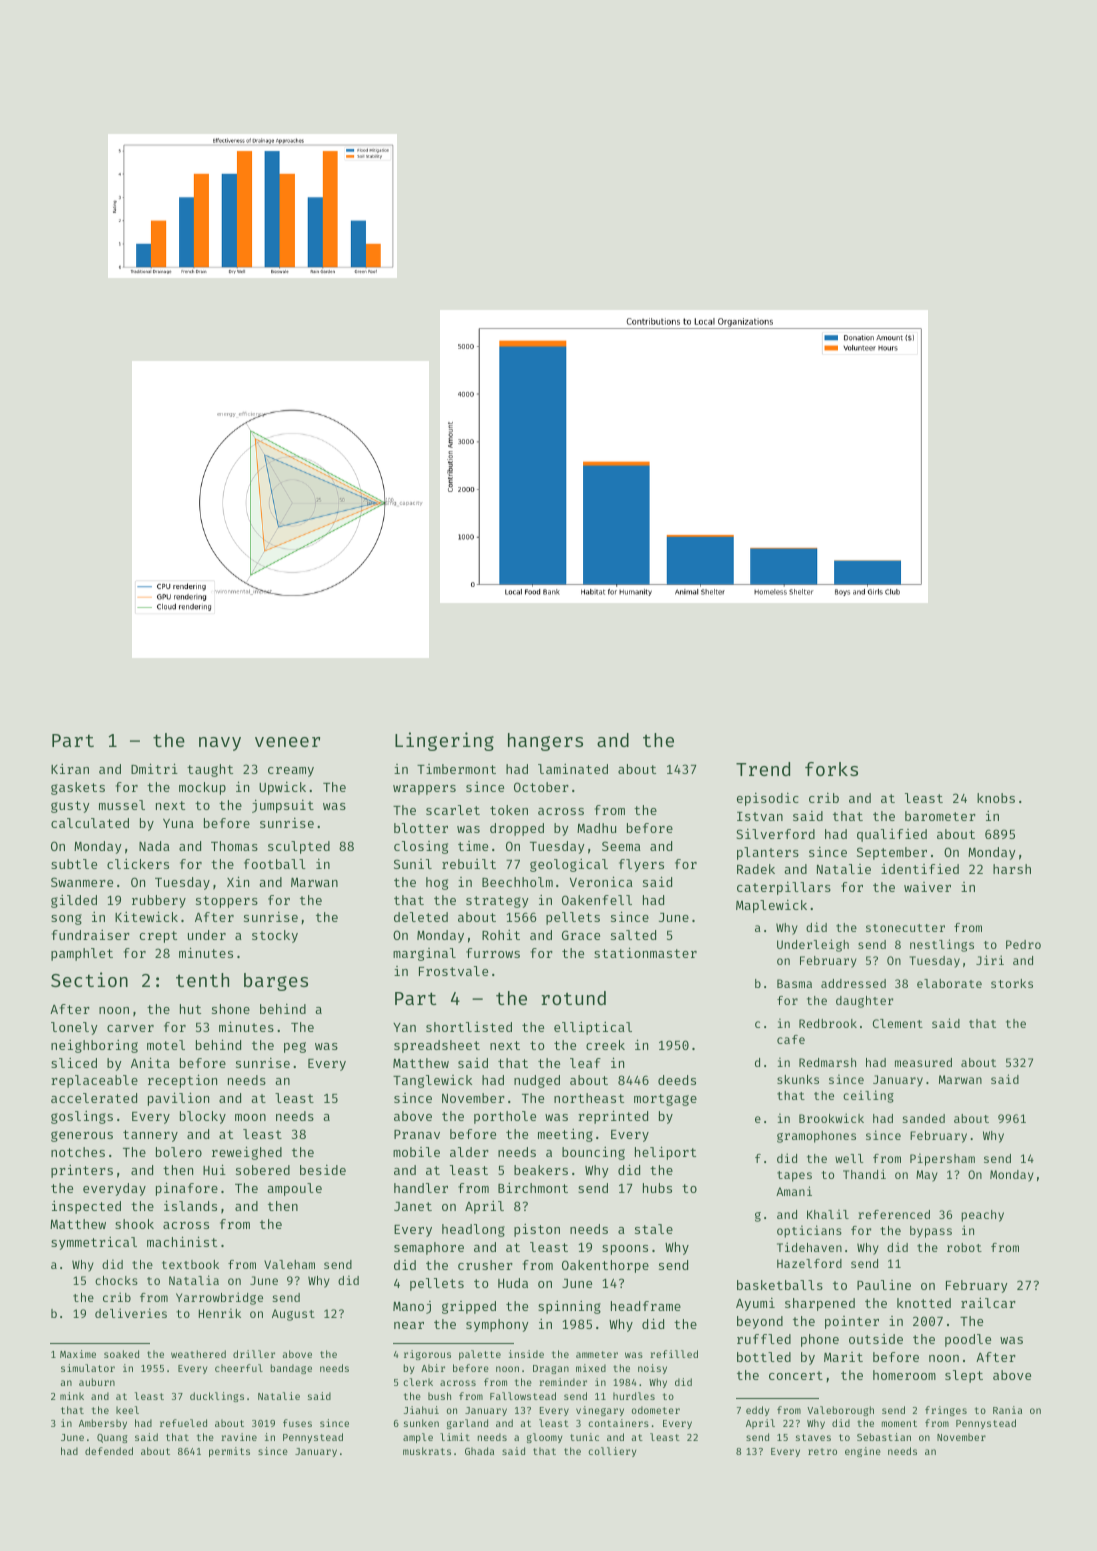 This document has width=1097, height=1551. I want to click on navy, so click(220, 744).
